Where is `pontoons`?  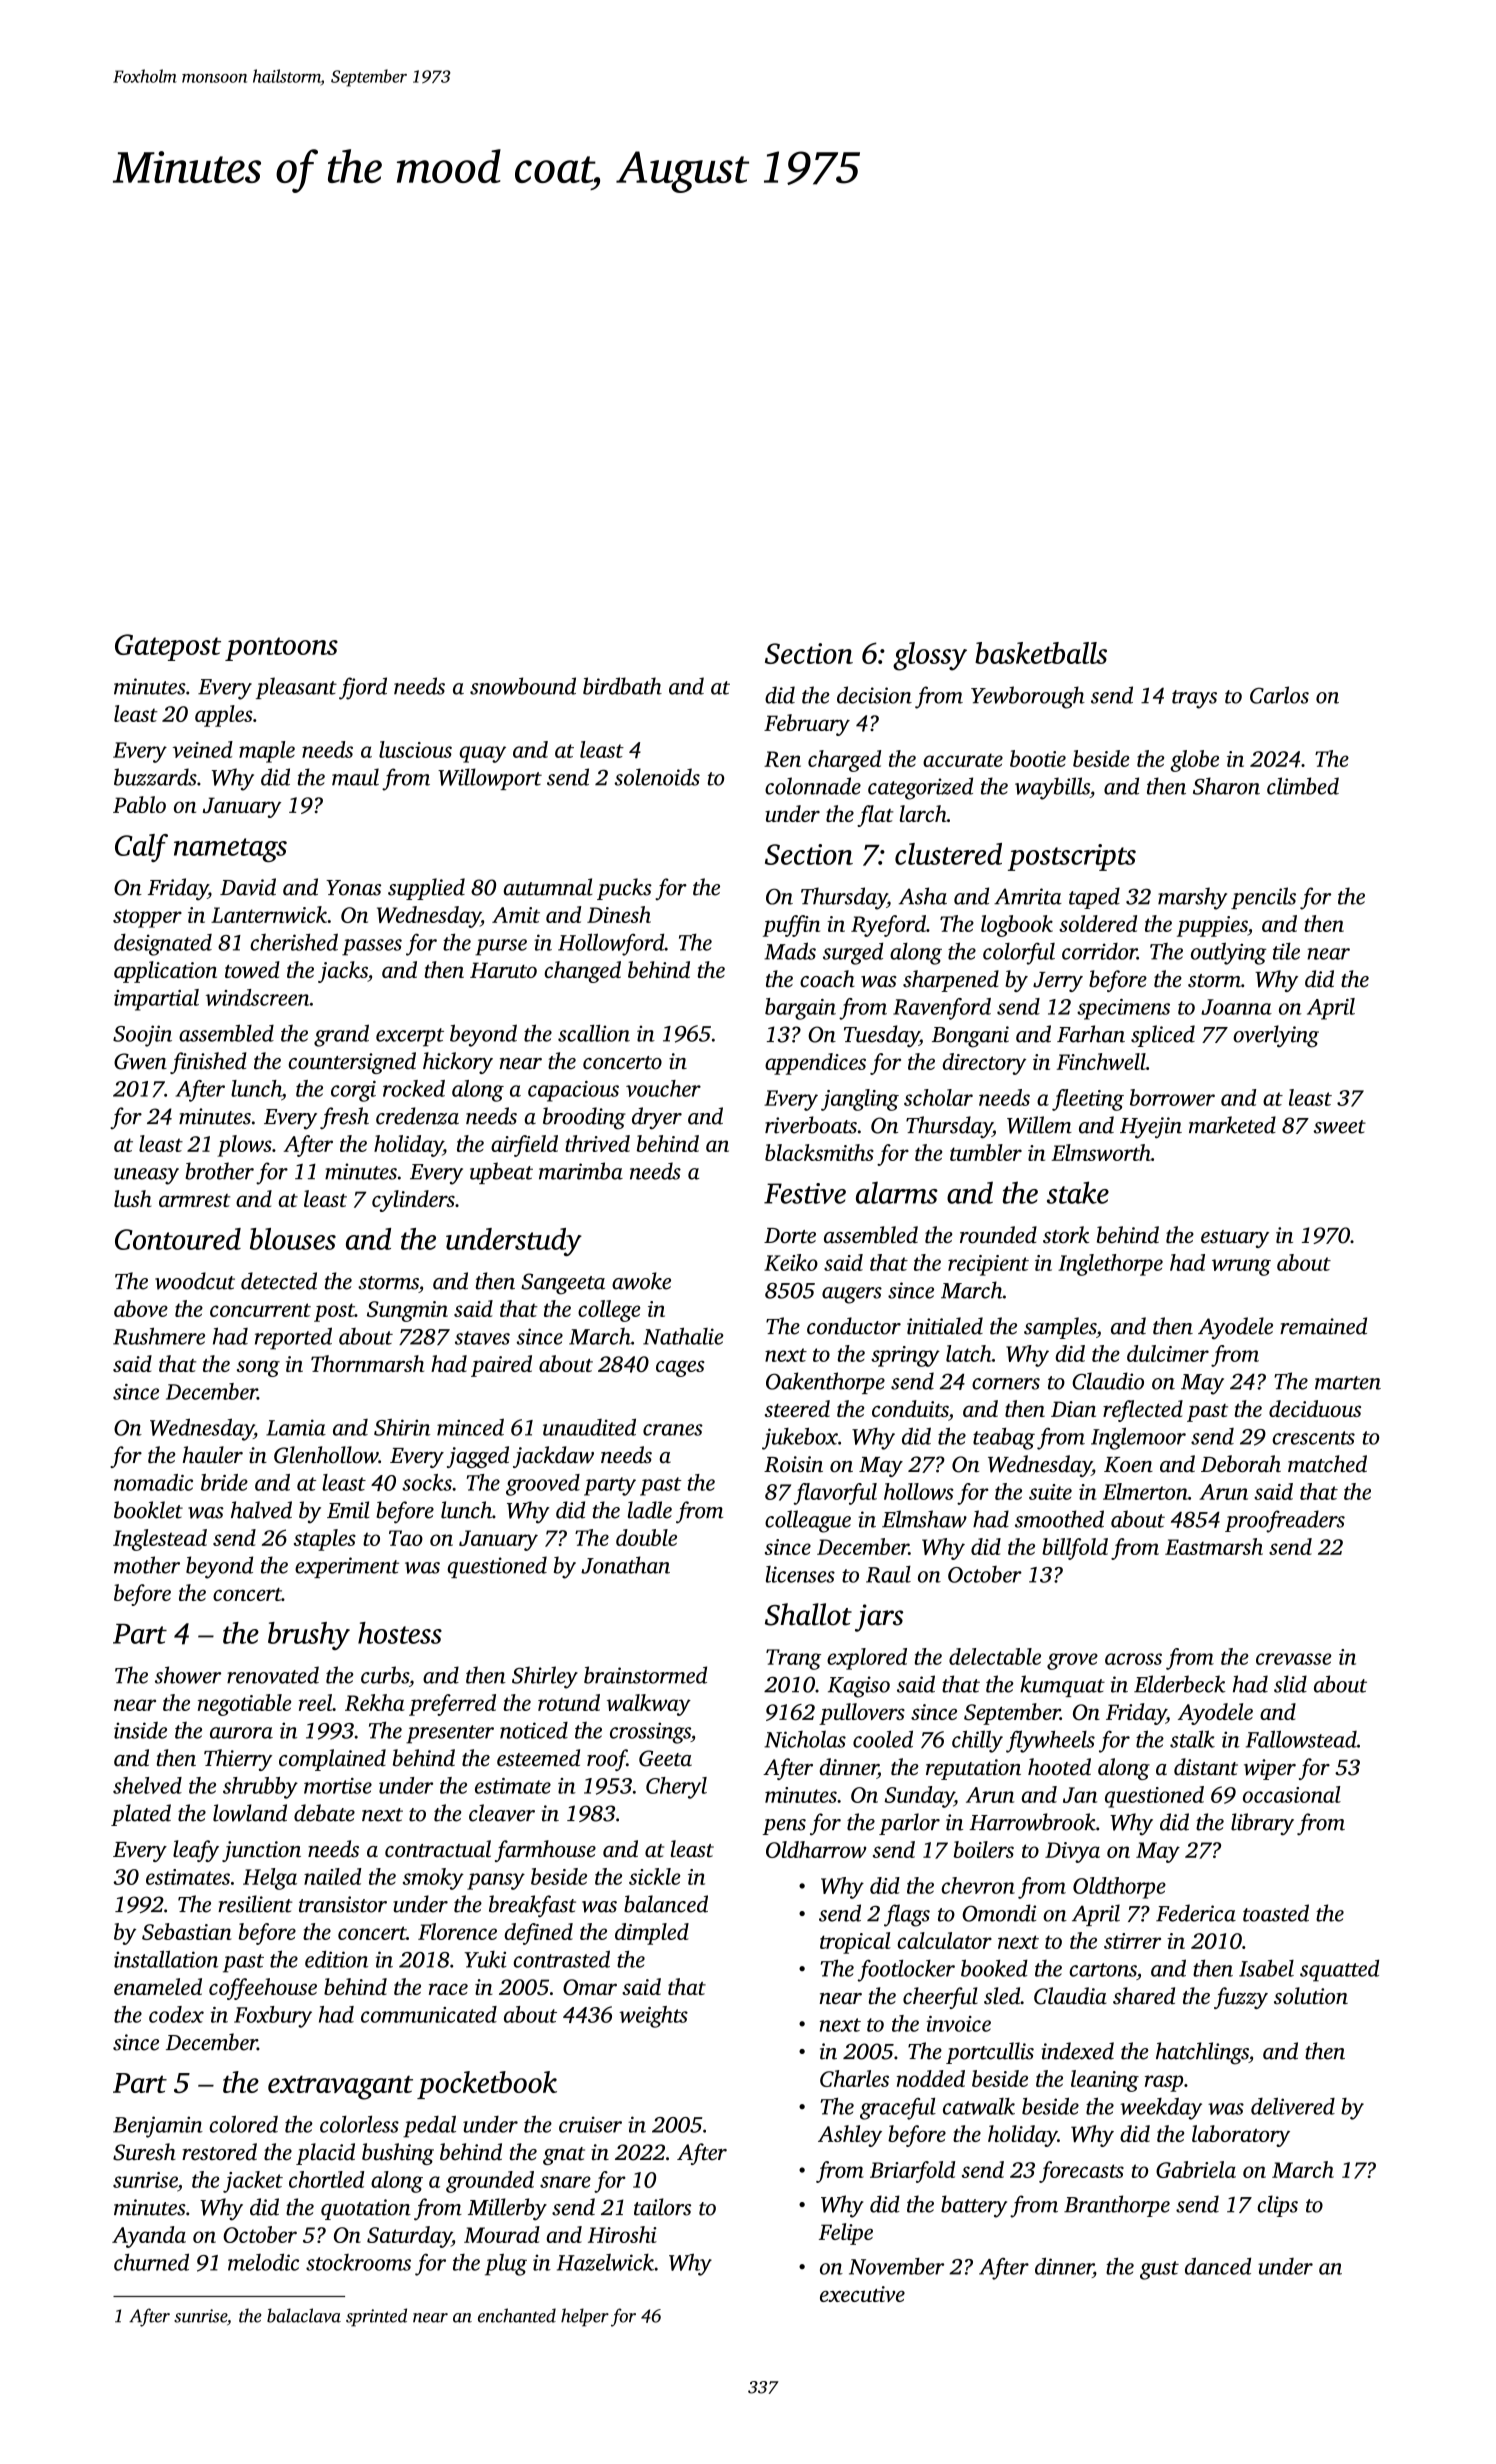 pontoons is located at coordinates (281, 649).
